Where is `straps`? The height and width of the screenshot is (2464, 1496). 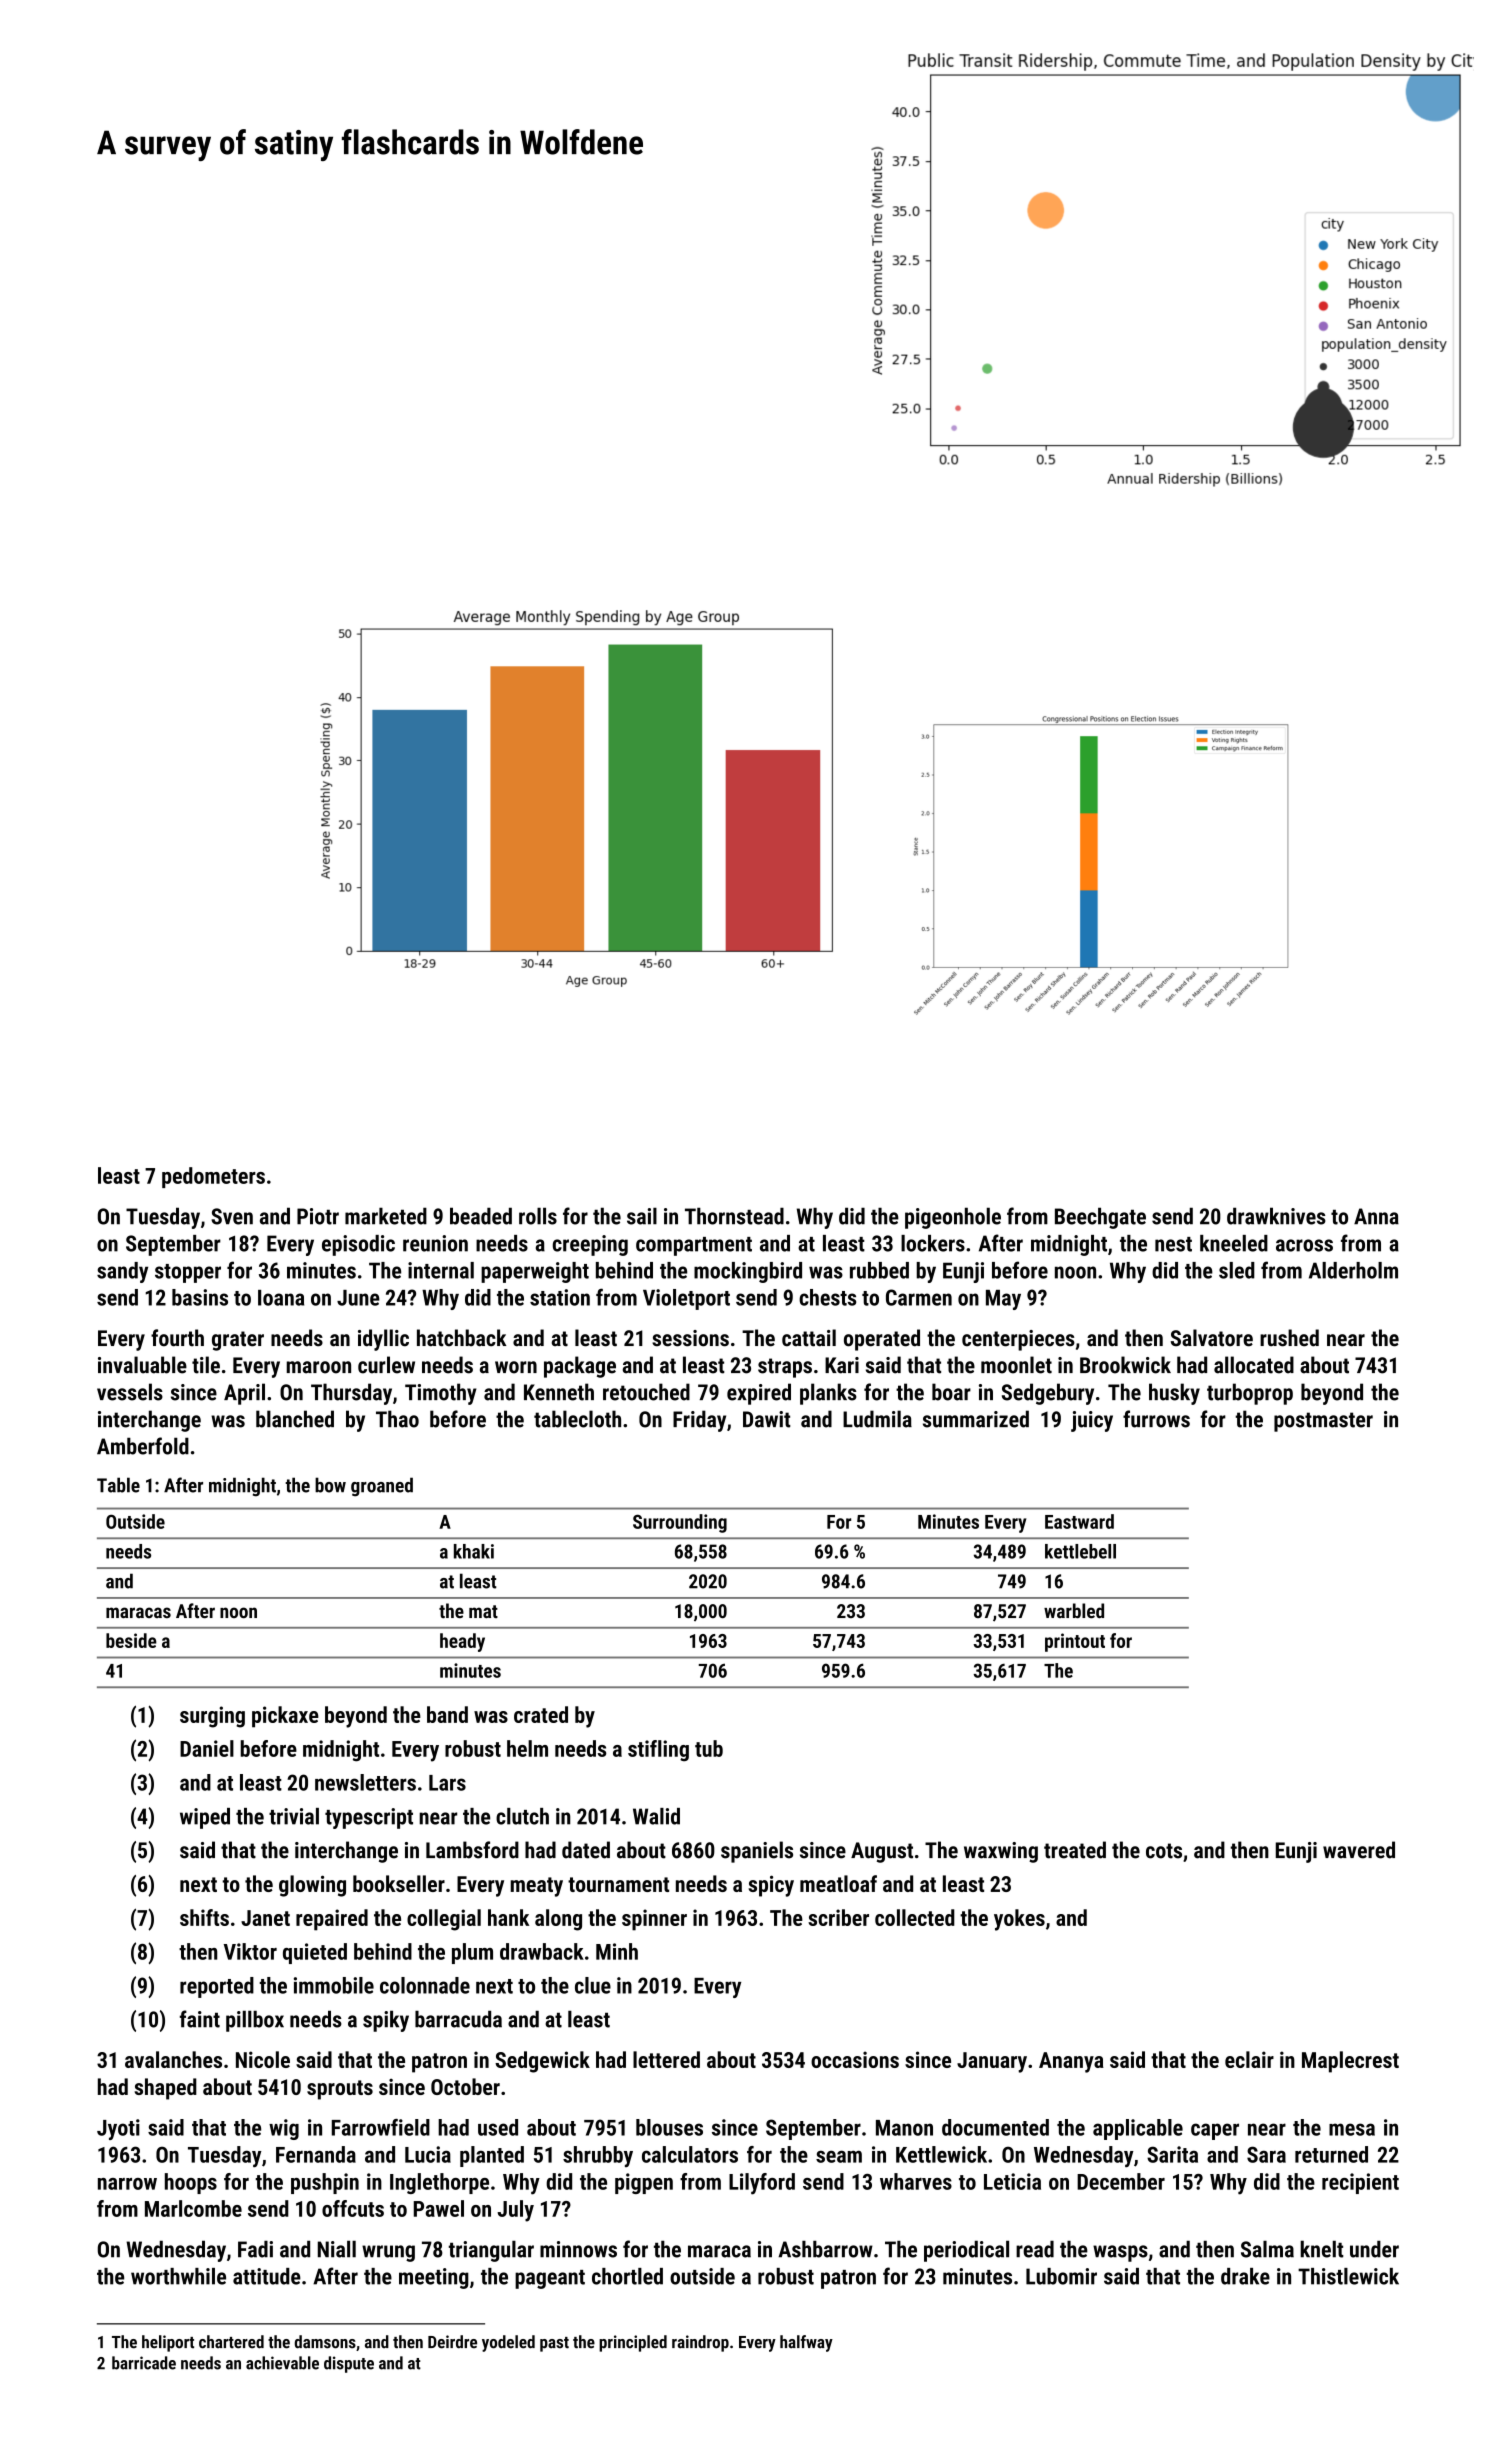 straps is located at coordinates (785, 1368).
